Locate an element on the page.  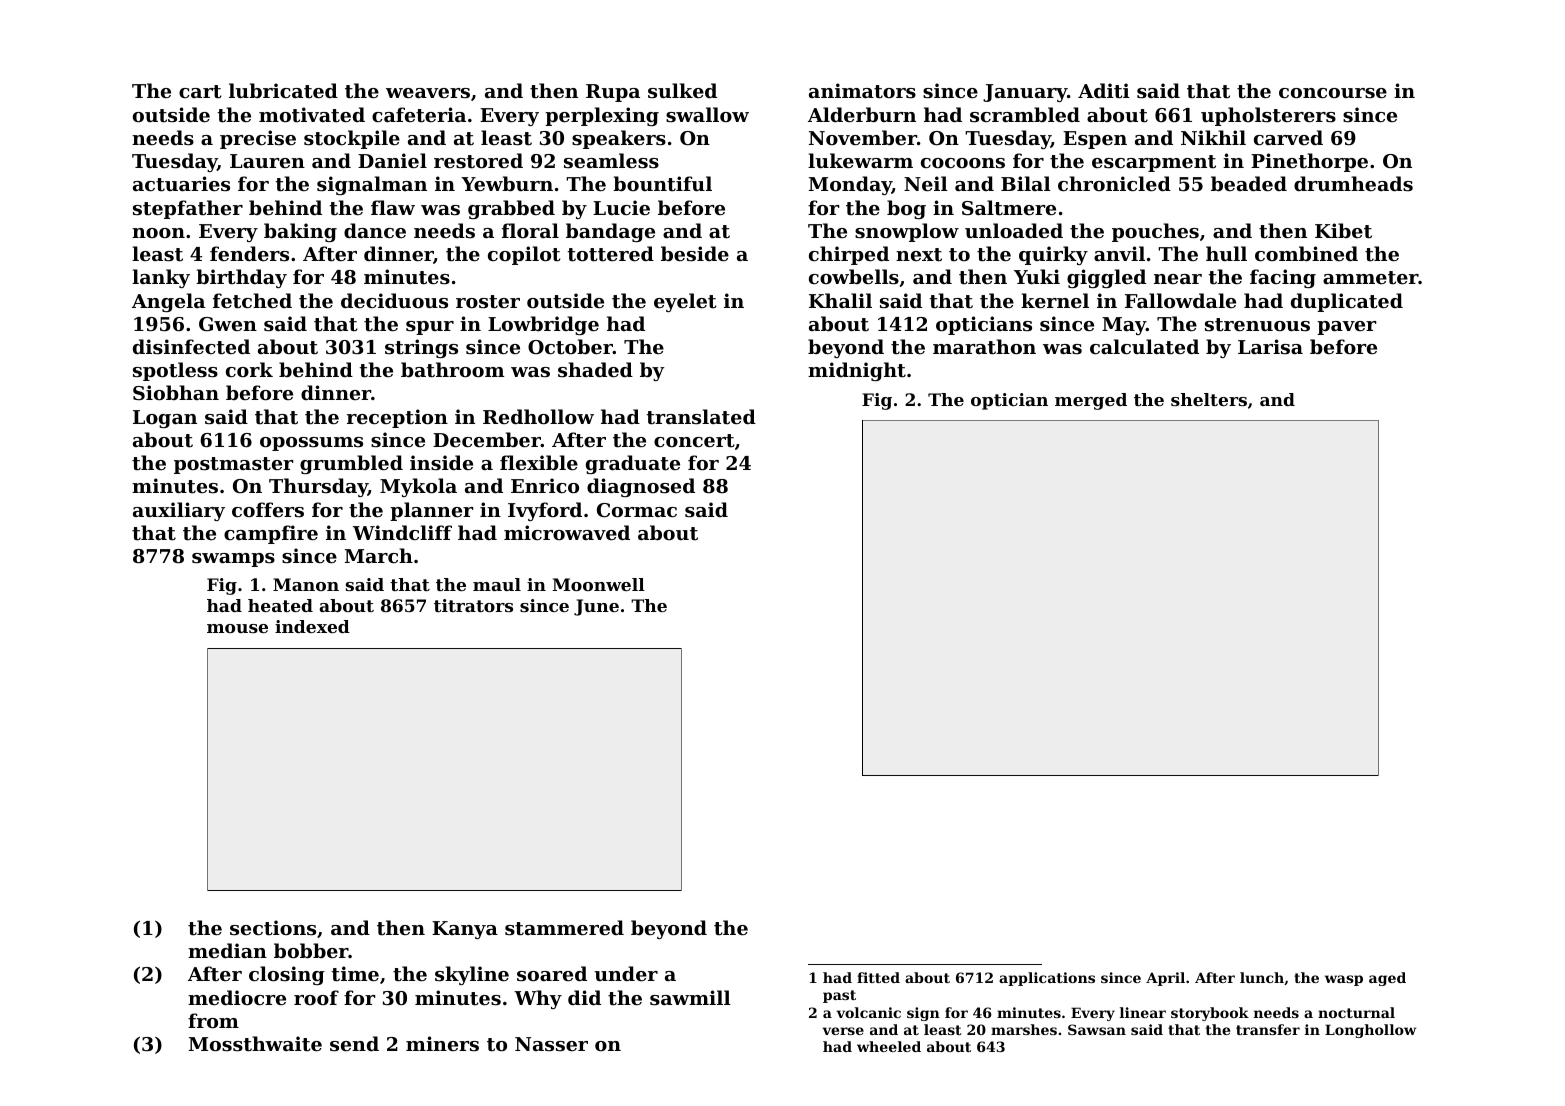
send is located at coordinates (354, 1044).
